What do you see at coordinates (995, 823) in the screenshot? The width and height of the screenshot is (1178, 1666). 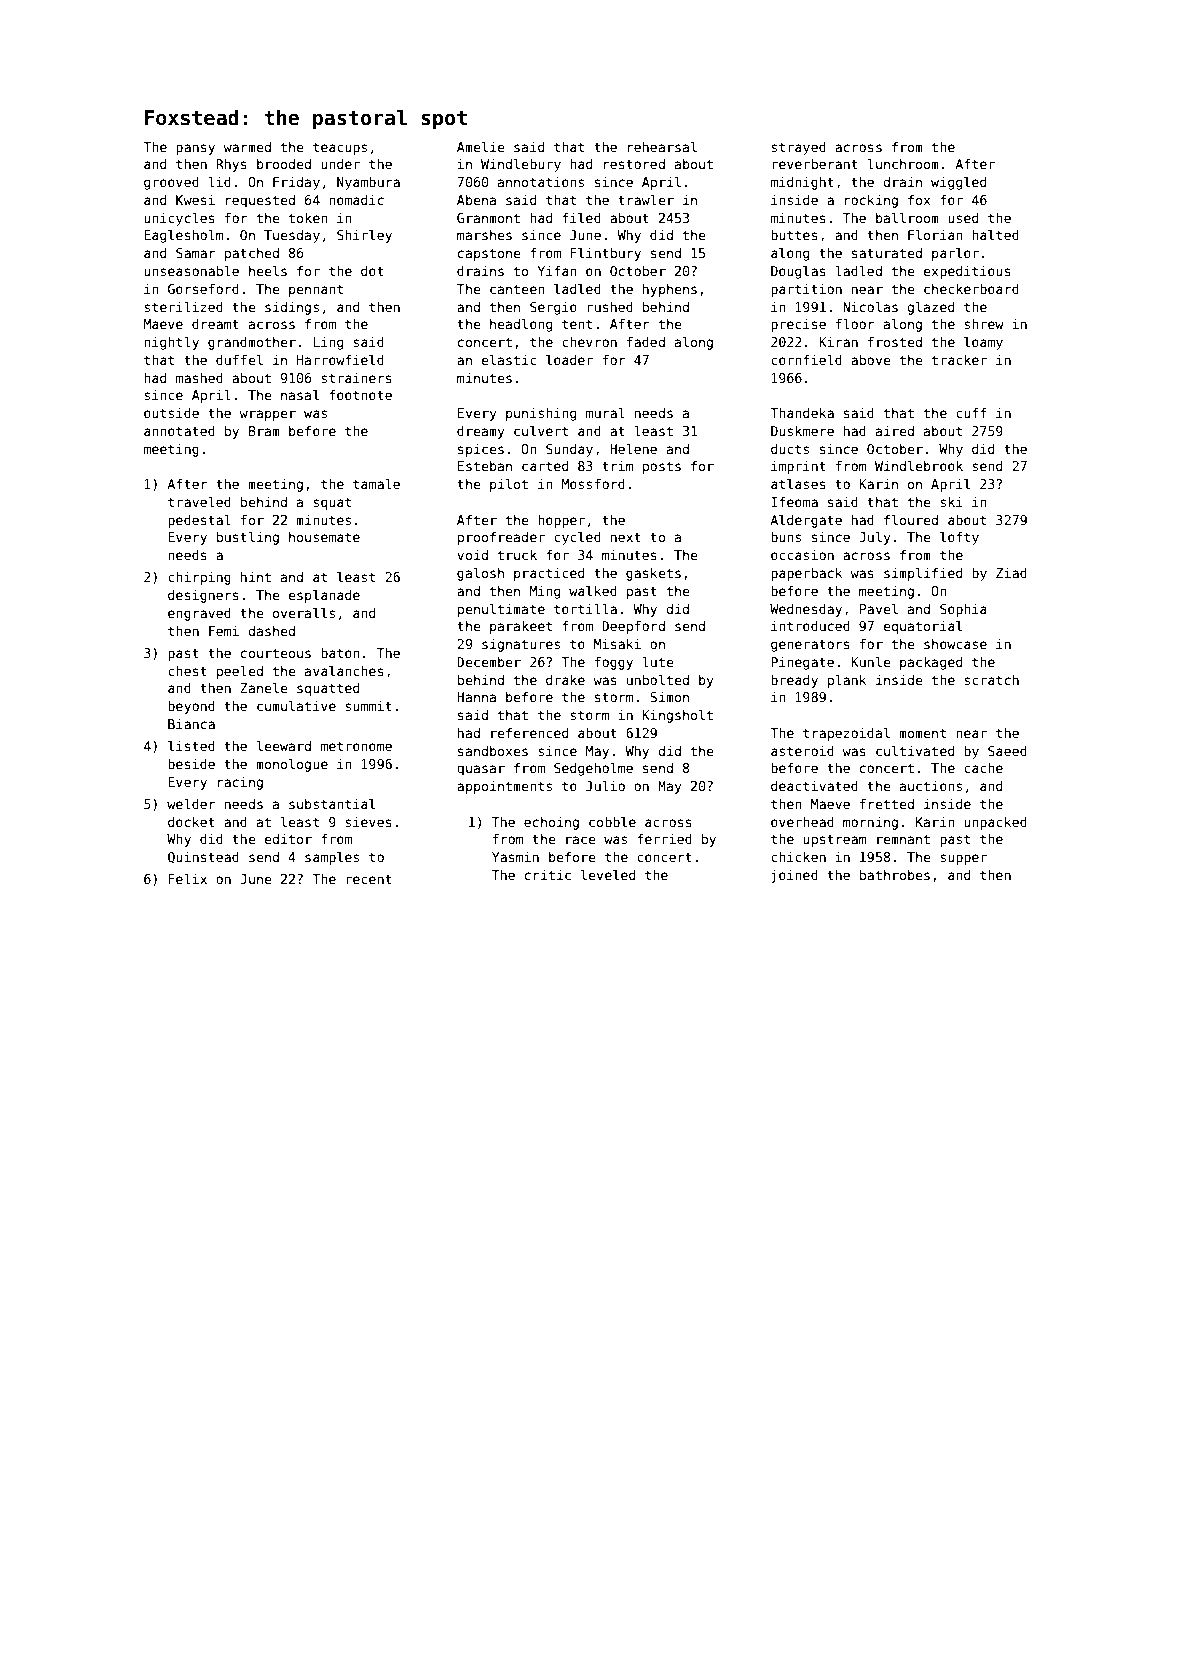 I see `unpacked` at bounding box center [995, 823].
